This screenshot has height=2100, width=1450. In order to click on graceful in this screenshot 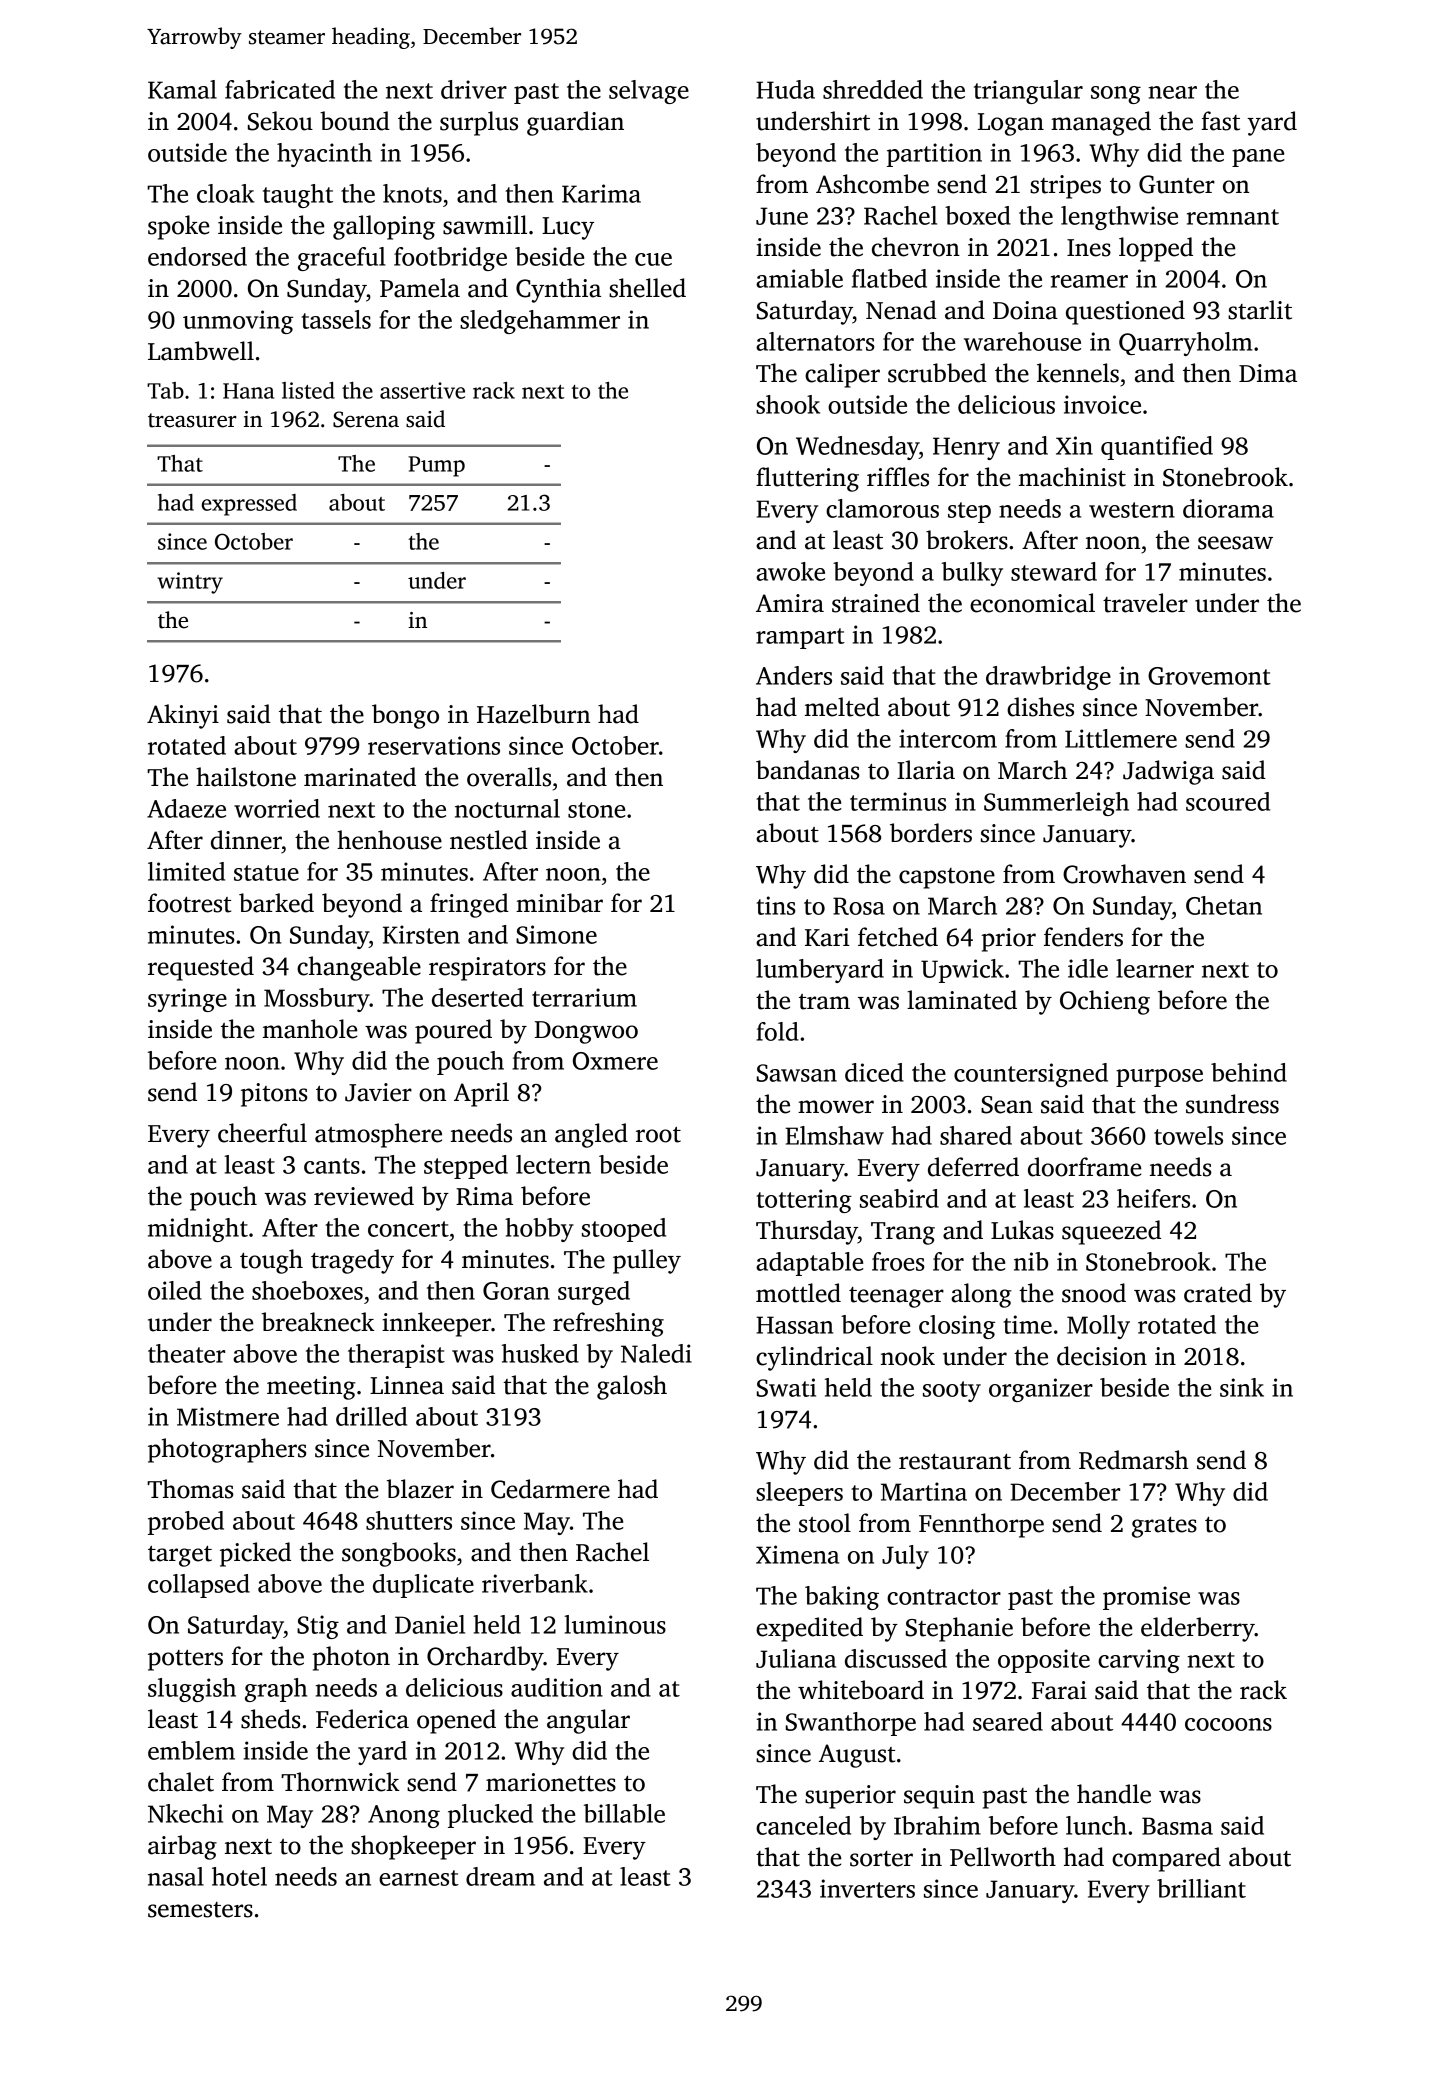, I will do `click(342, 259)`.
